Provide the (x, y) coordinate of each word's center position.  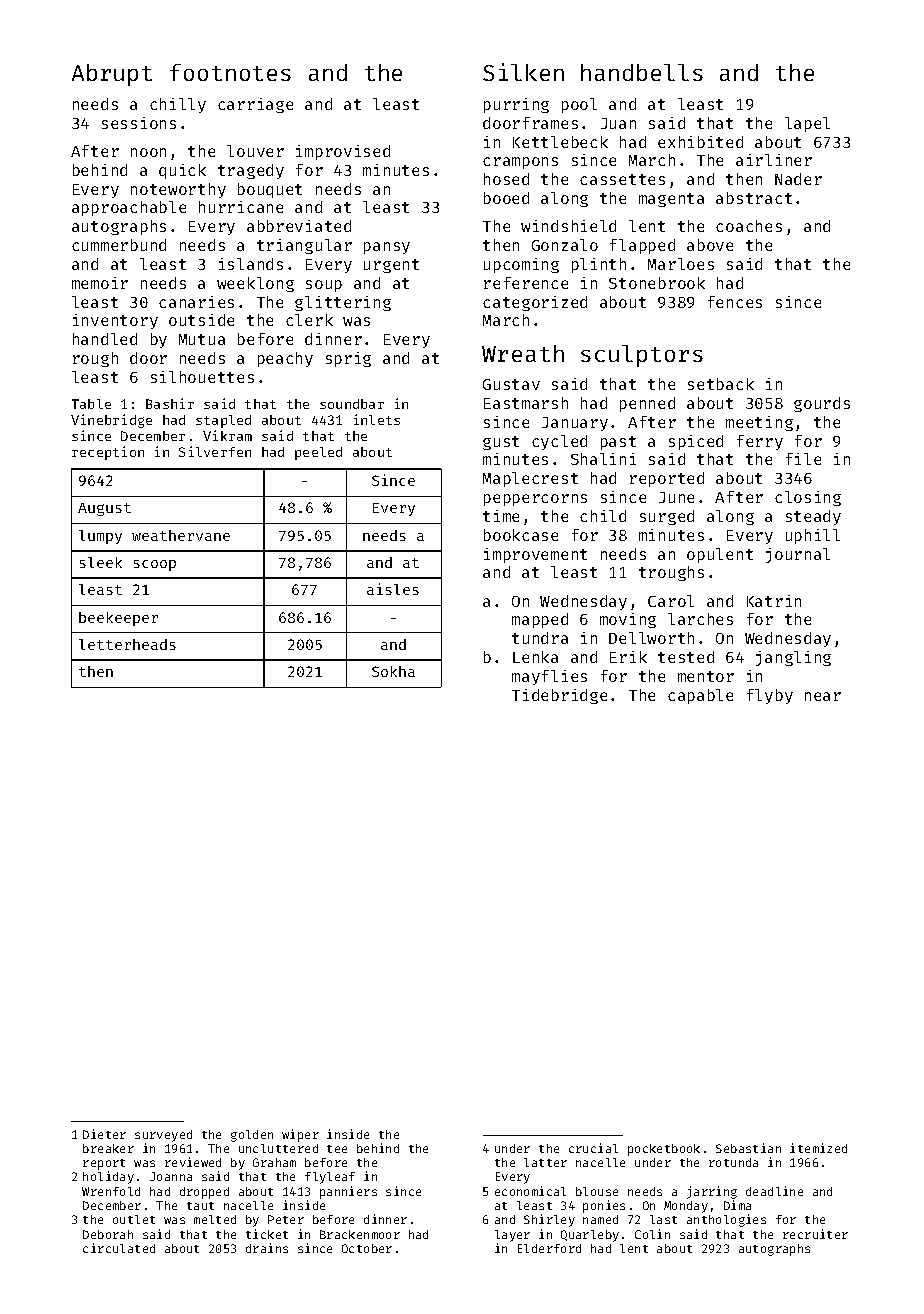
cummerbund (119, 245)
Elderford (549, 1248)
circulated (119, 1248)
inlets (377, 419)
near (823, 696)
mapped (540, 620)
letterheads (127, 644)
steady (813, 517)
